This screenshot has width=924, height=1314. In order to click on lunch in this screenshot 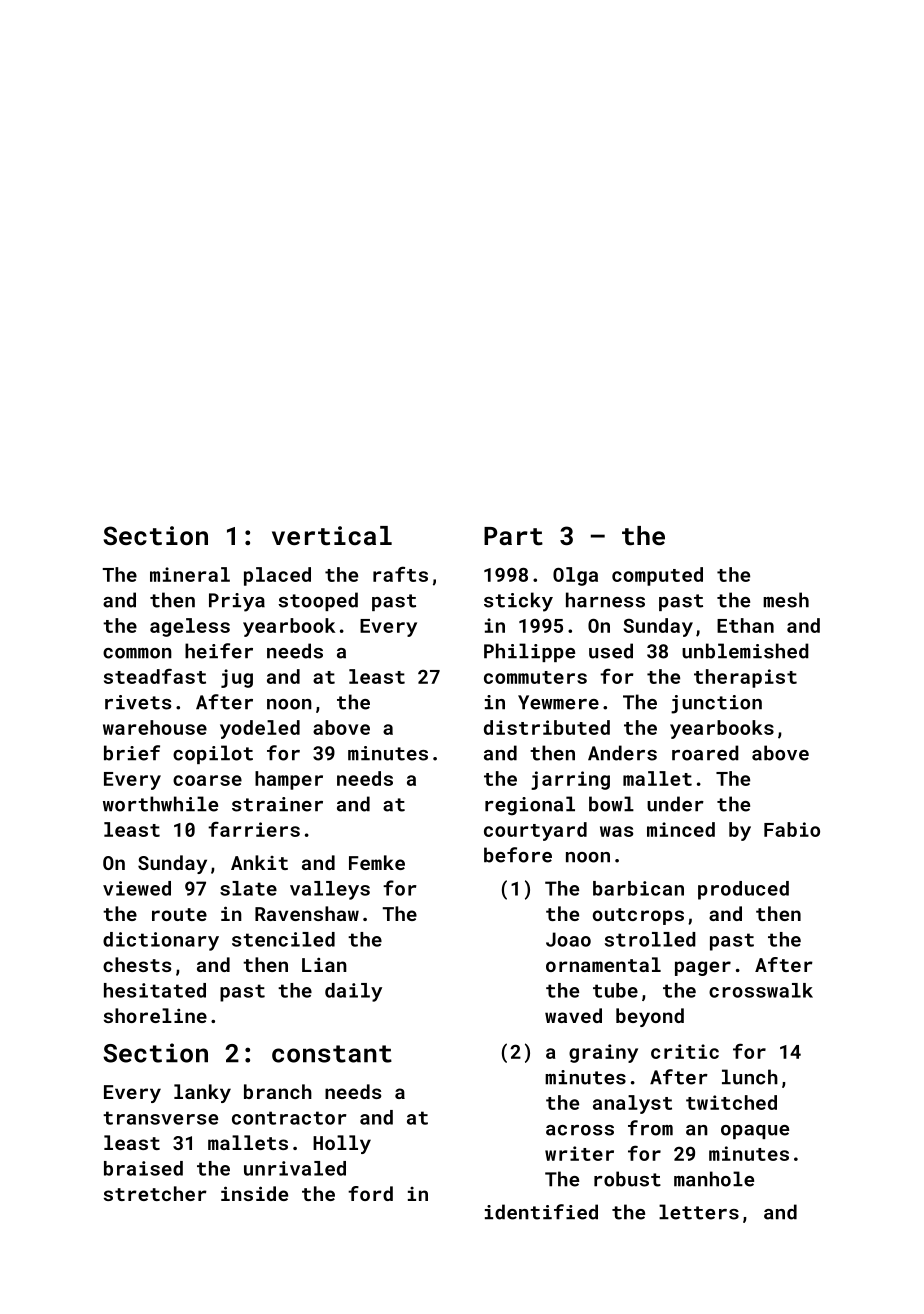, I will do `click(750, 1077)`.
